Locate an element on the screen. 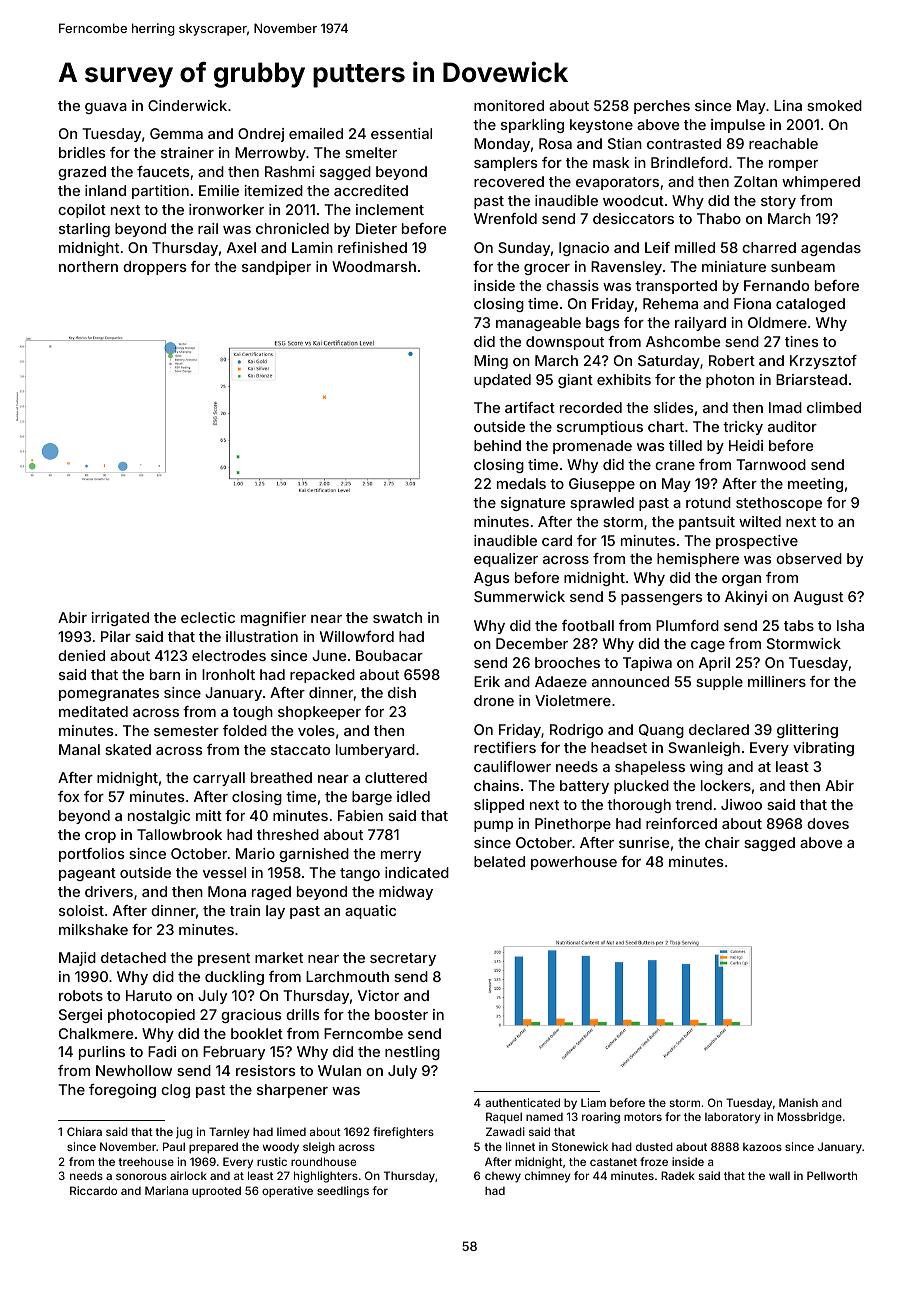 This screenshot has height=1308, width=924. monitored is located at coordinates (509, 105).
